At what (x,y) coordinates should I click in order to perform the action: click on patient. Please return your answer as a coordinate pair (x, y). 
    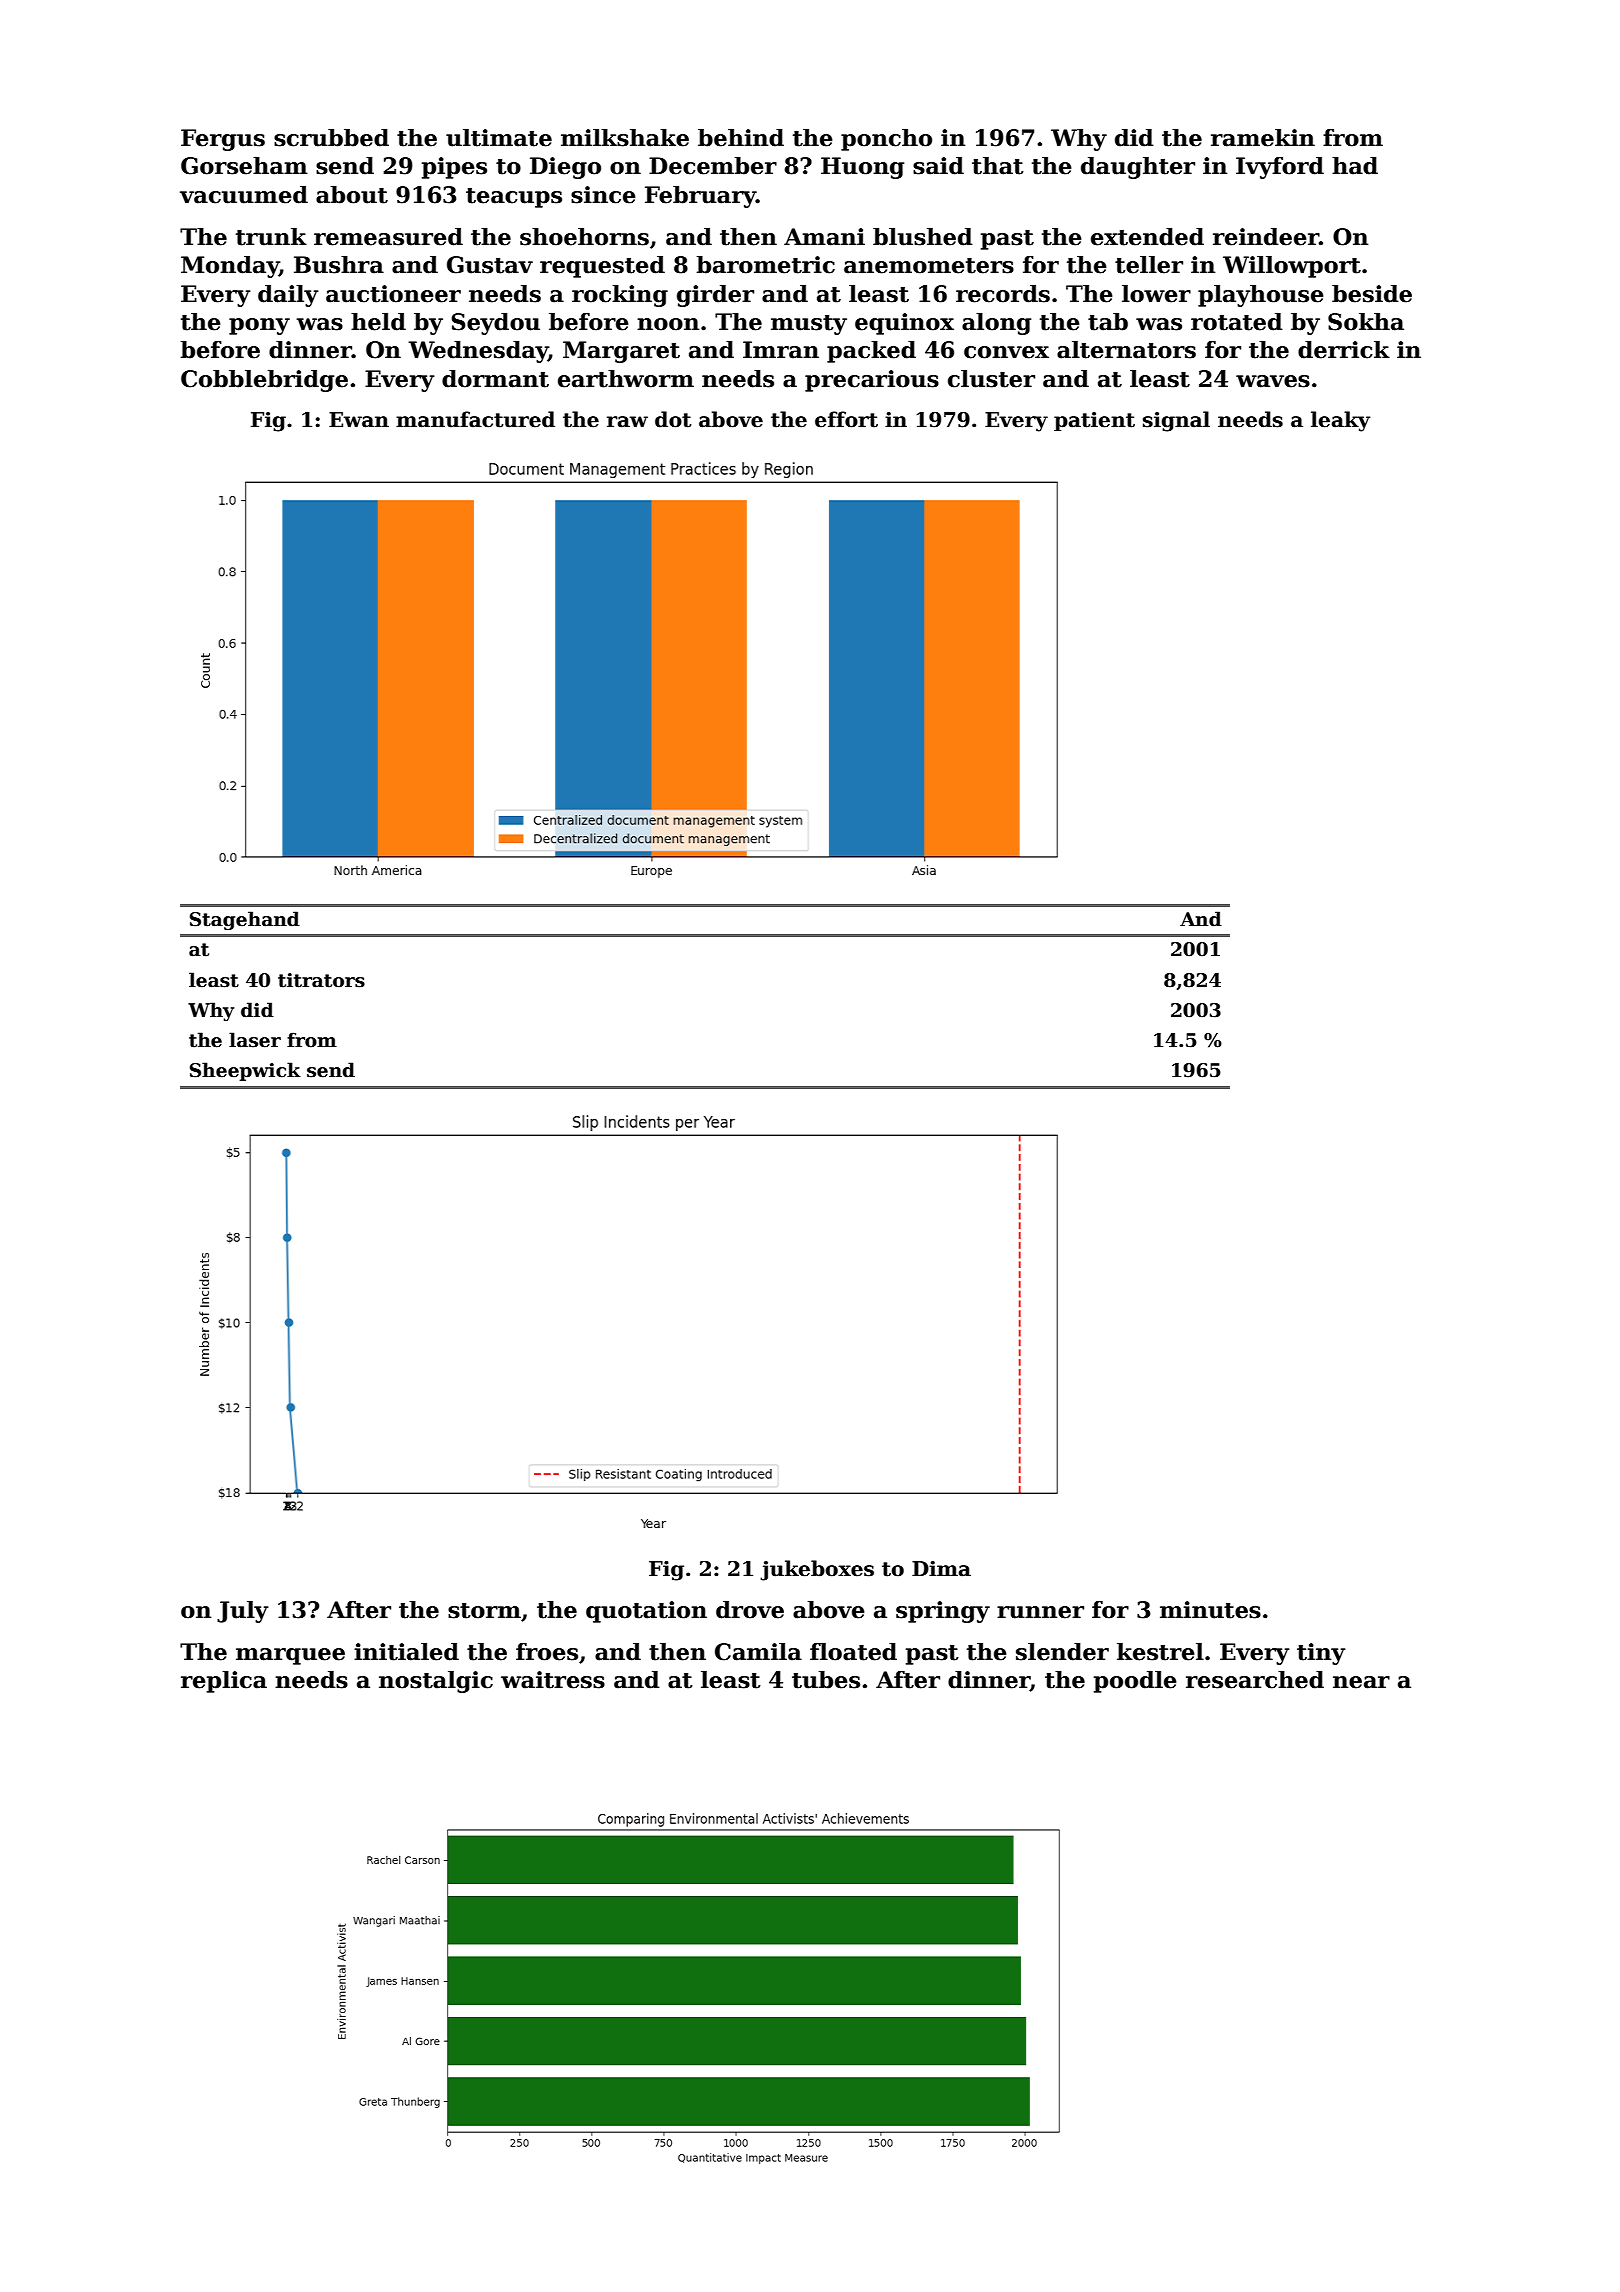
    Looking at the image, I should click on (1094, 421).
